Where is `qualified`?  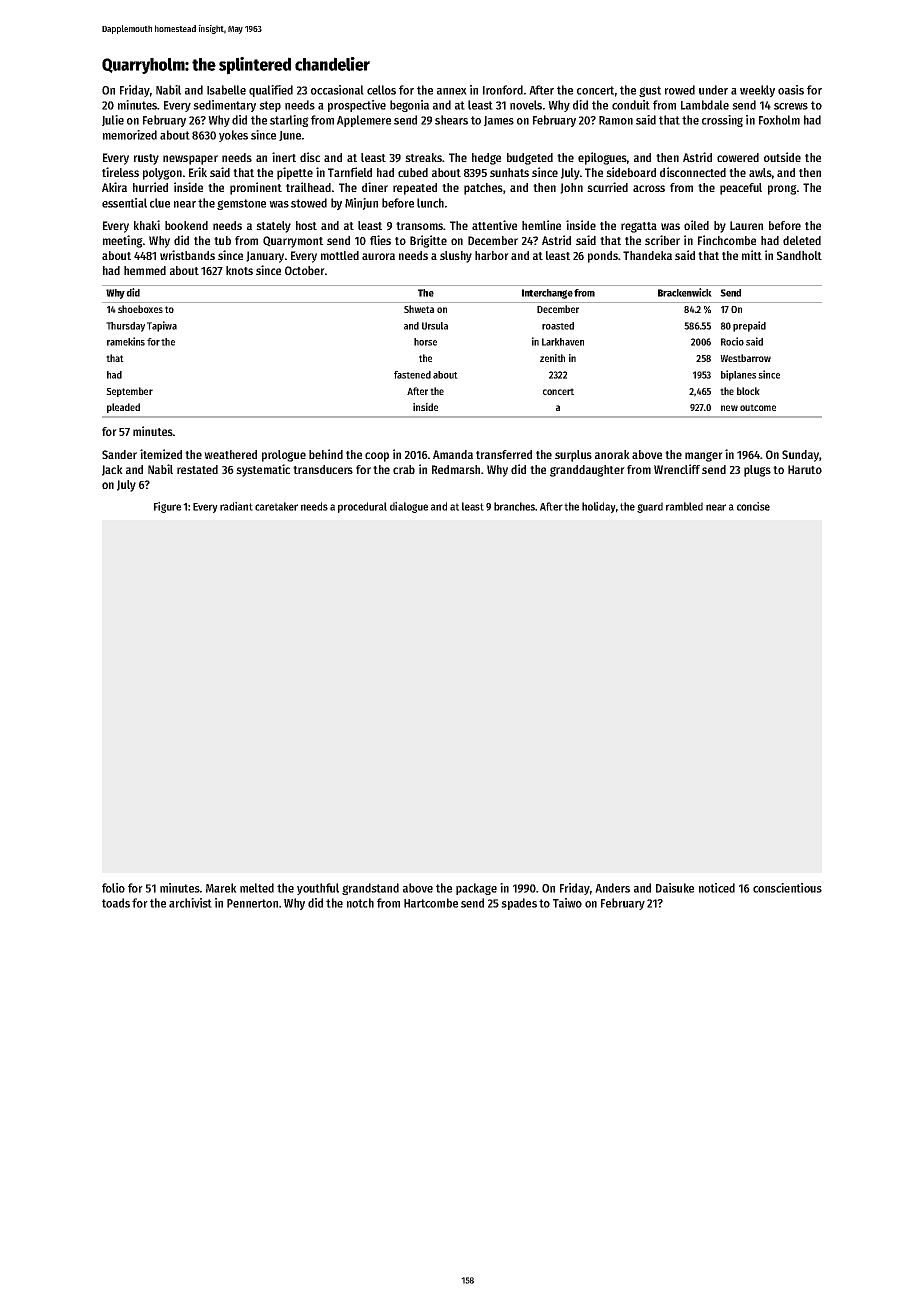
qualified is located at coordinates (271, 91).
